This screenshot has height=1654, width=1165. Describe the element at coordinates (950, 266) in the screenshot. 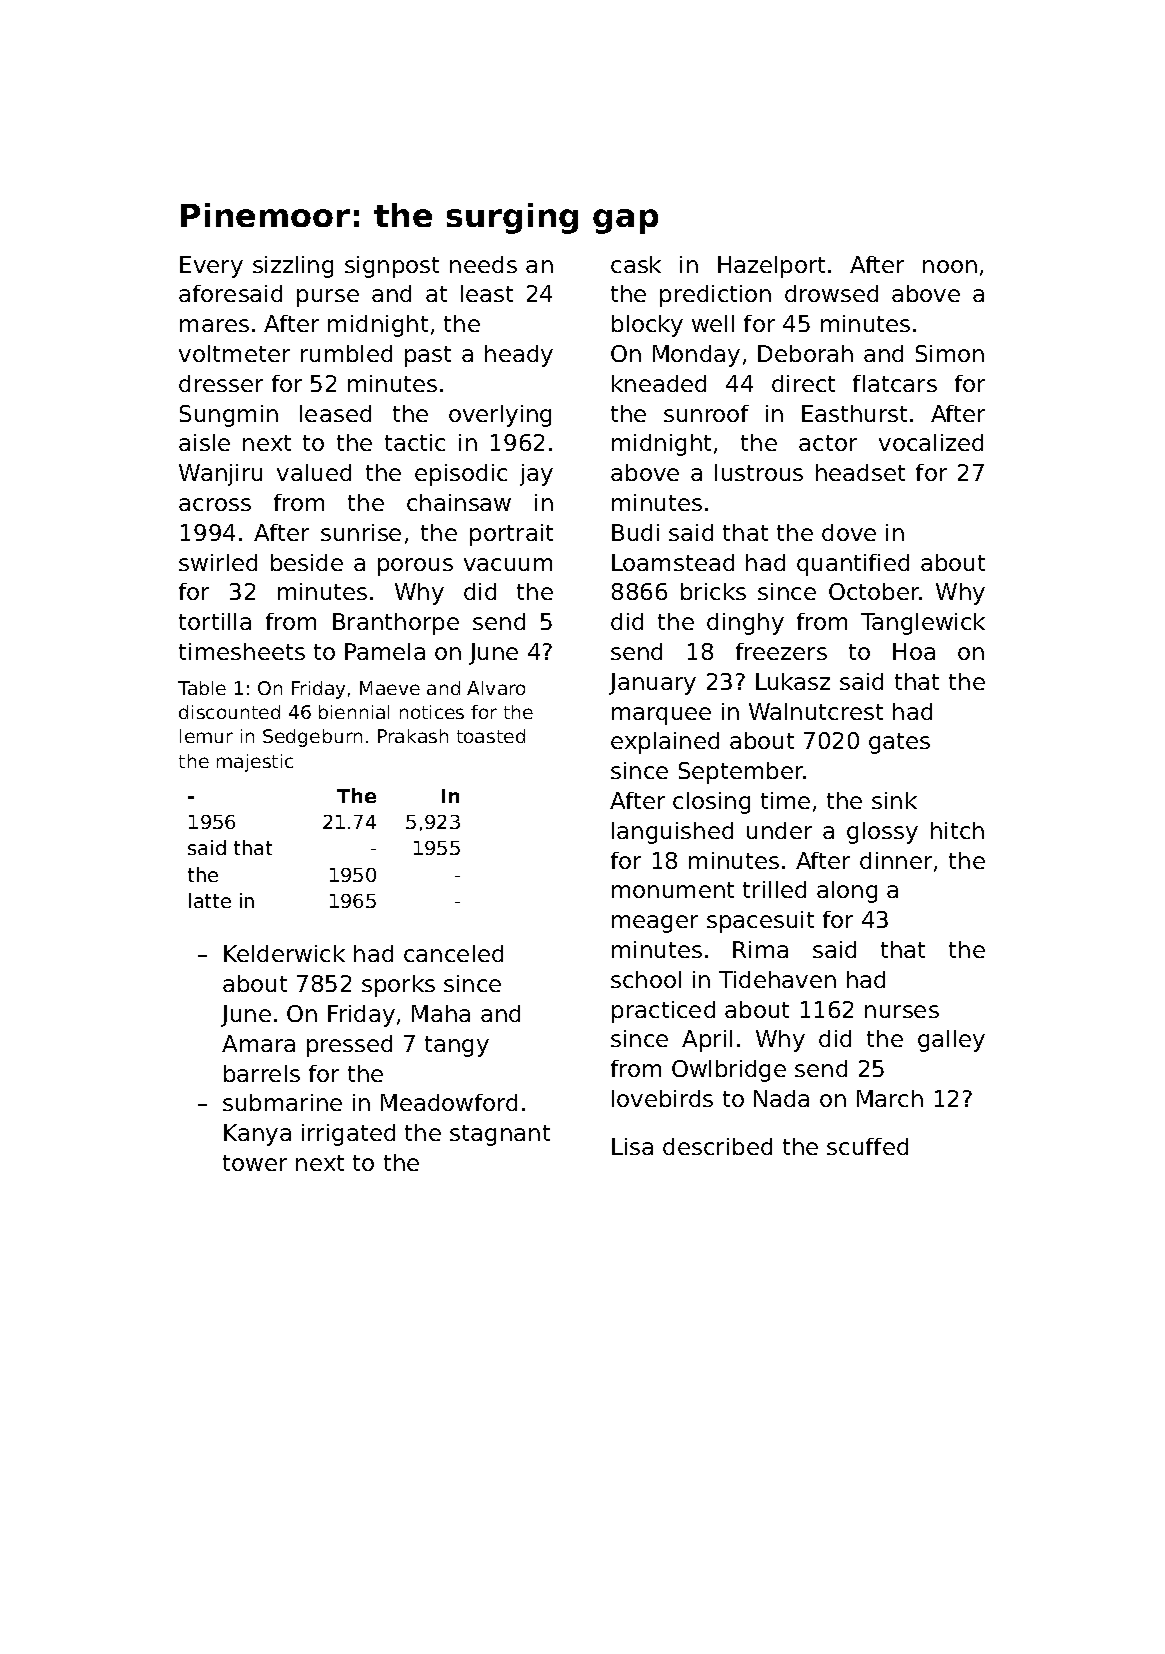

I see `noon` at that location.
